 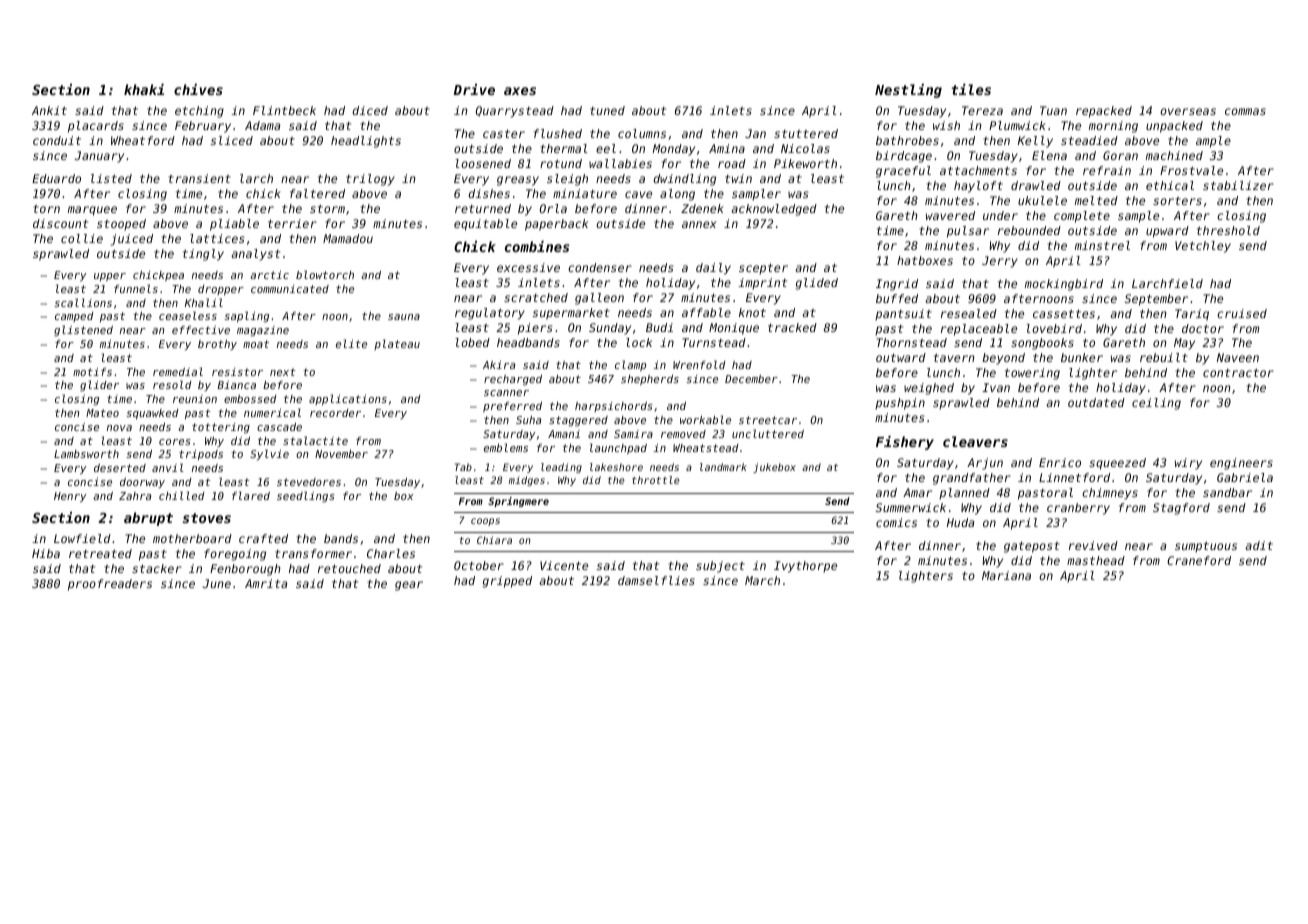 What do you see at coordinates (762, 580) in the screenshot?
I see `March` at bounding box center [762, 580].
